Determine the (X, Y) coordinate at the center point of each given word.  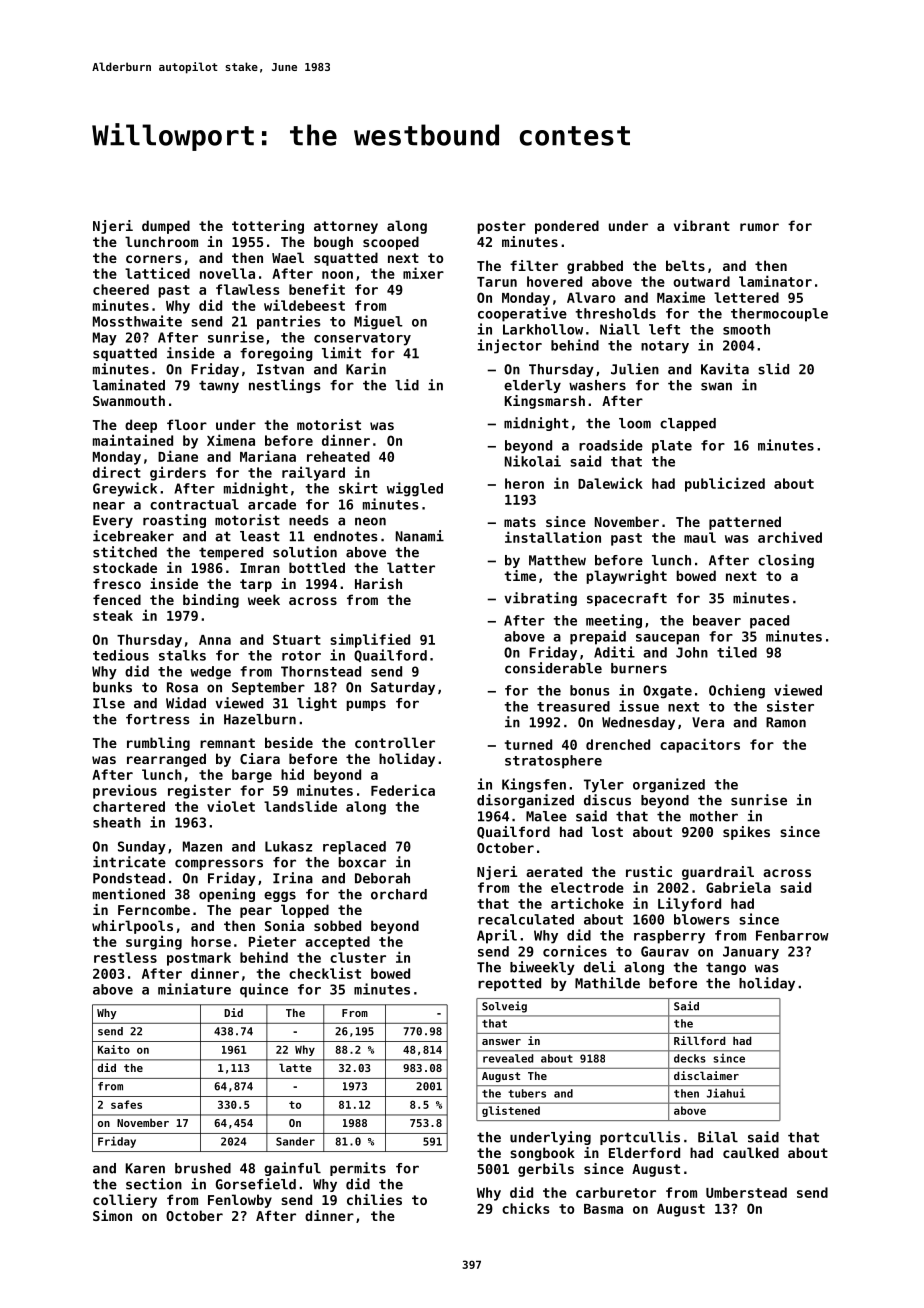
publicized (725, 484)
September (268, 688)
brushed (203, 1168)
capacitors (700, 745)
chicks (526, 1208)
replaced (354, 848)
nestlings (285, 386)
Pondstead (129, 878)
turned (528, 744)
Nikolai (533, 461)
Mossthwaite (137, 321)
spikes (746, 833)
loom (635, 423)
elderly (532, 386)
